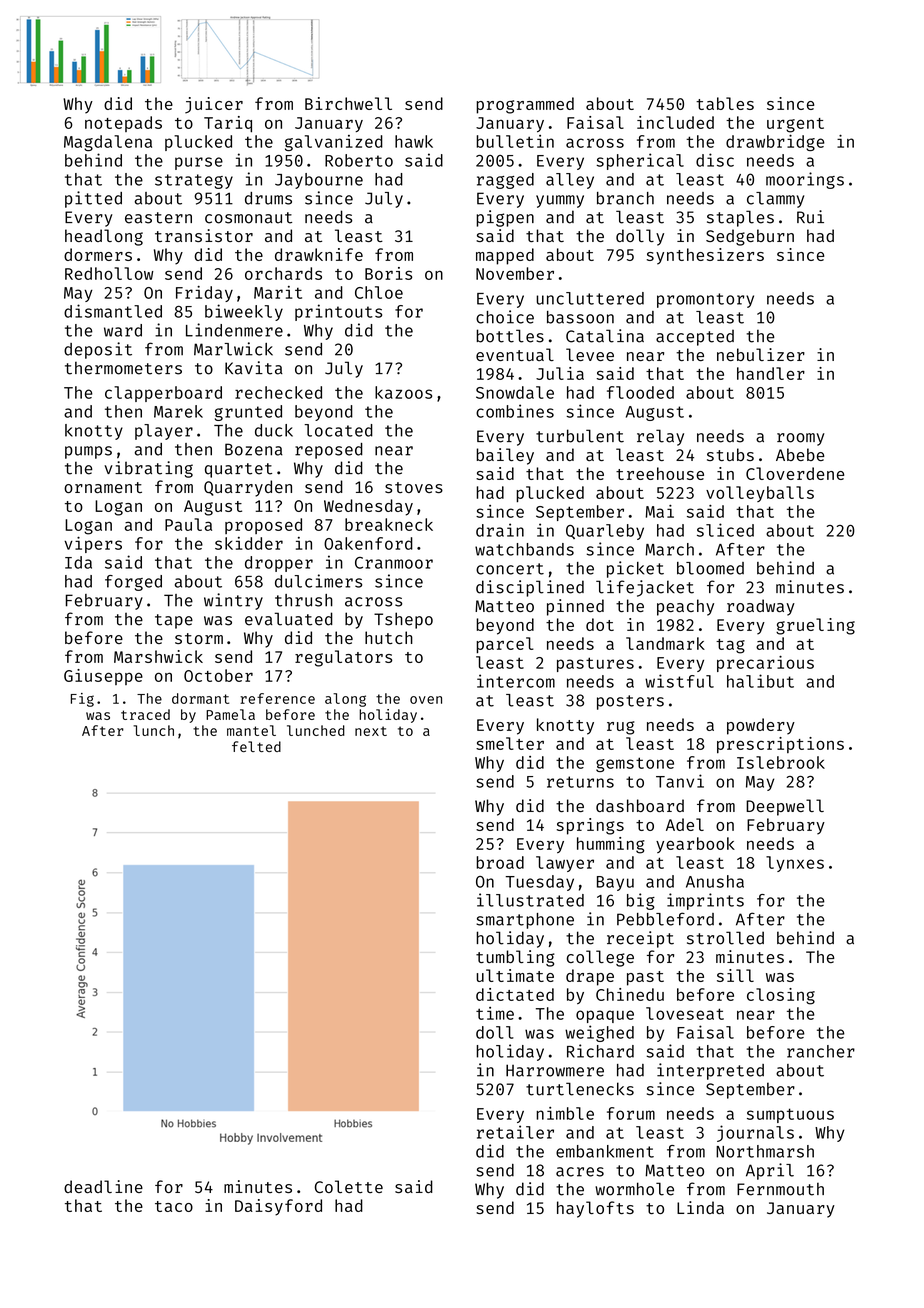  I want to click on haylofts, so click(595, 1209).
